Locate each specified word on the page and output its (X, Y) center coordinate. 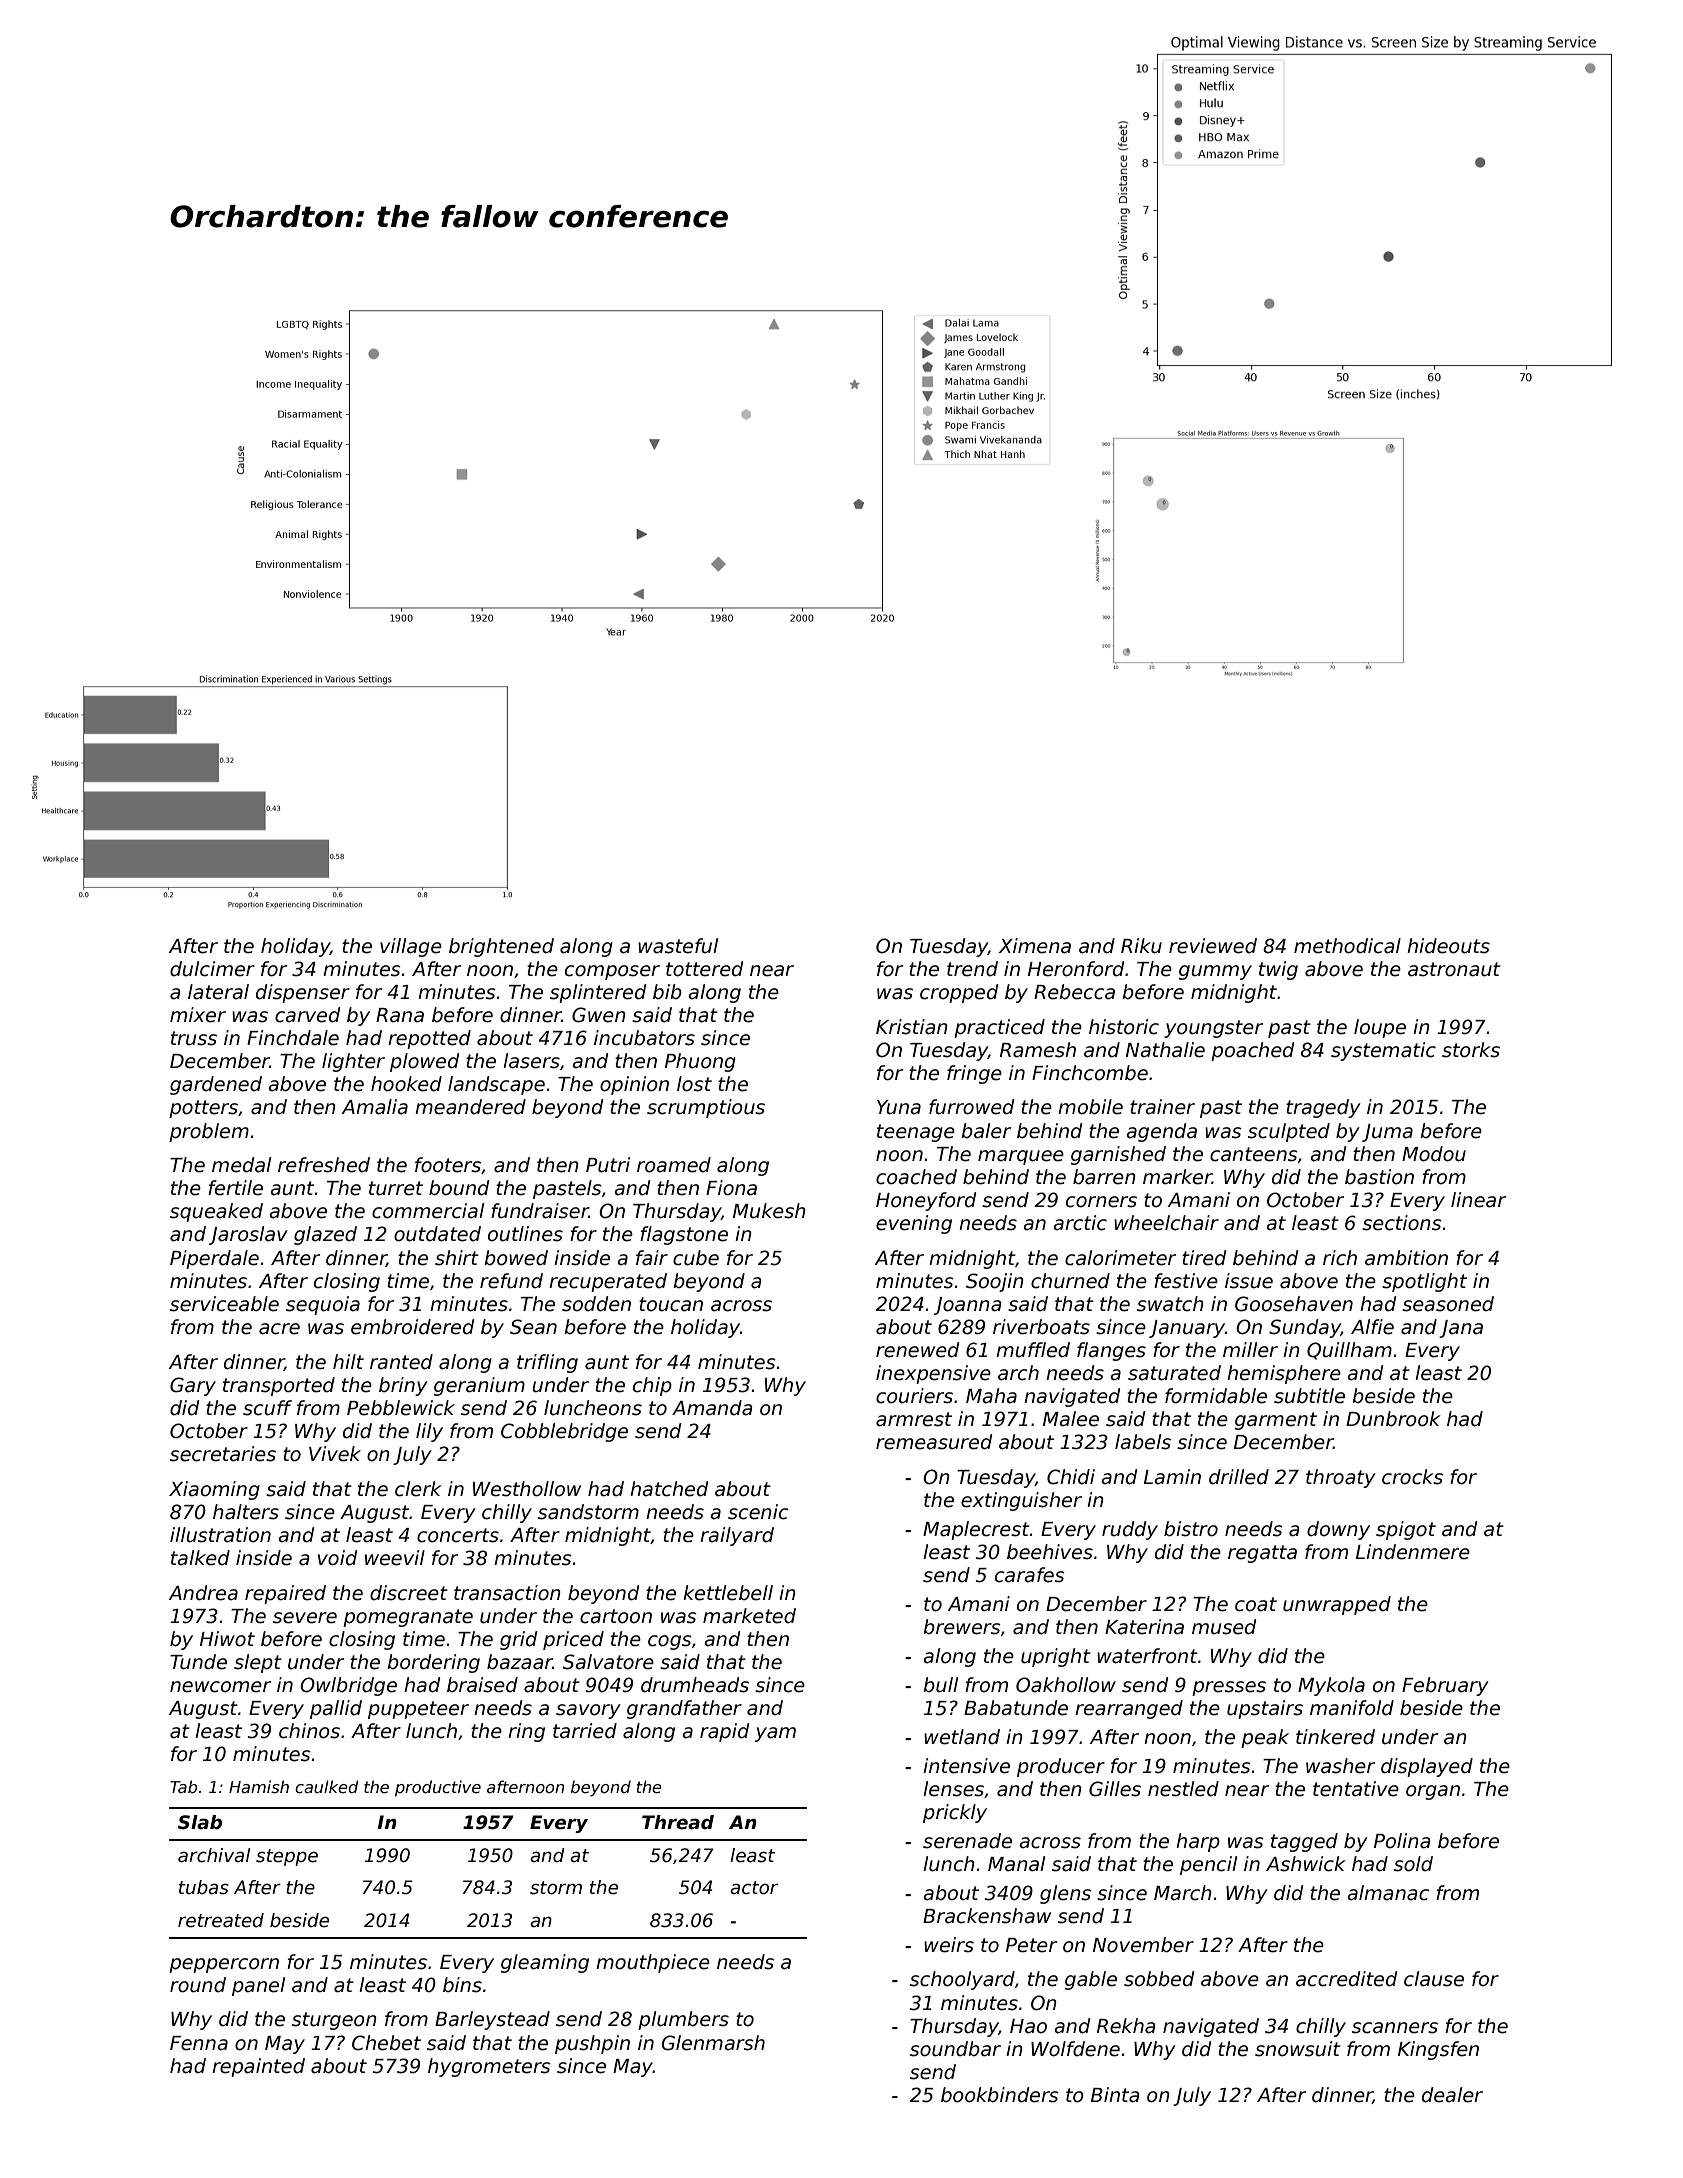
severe (305, 1618)
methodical (1347, 946)
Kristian (912, 1027)
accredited (1346, 1979)
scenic (758, 1512)
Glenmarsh (713, 2043)
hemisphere (1284, 1374)
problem (209, 1132)
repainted (258, 2067)
